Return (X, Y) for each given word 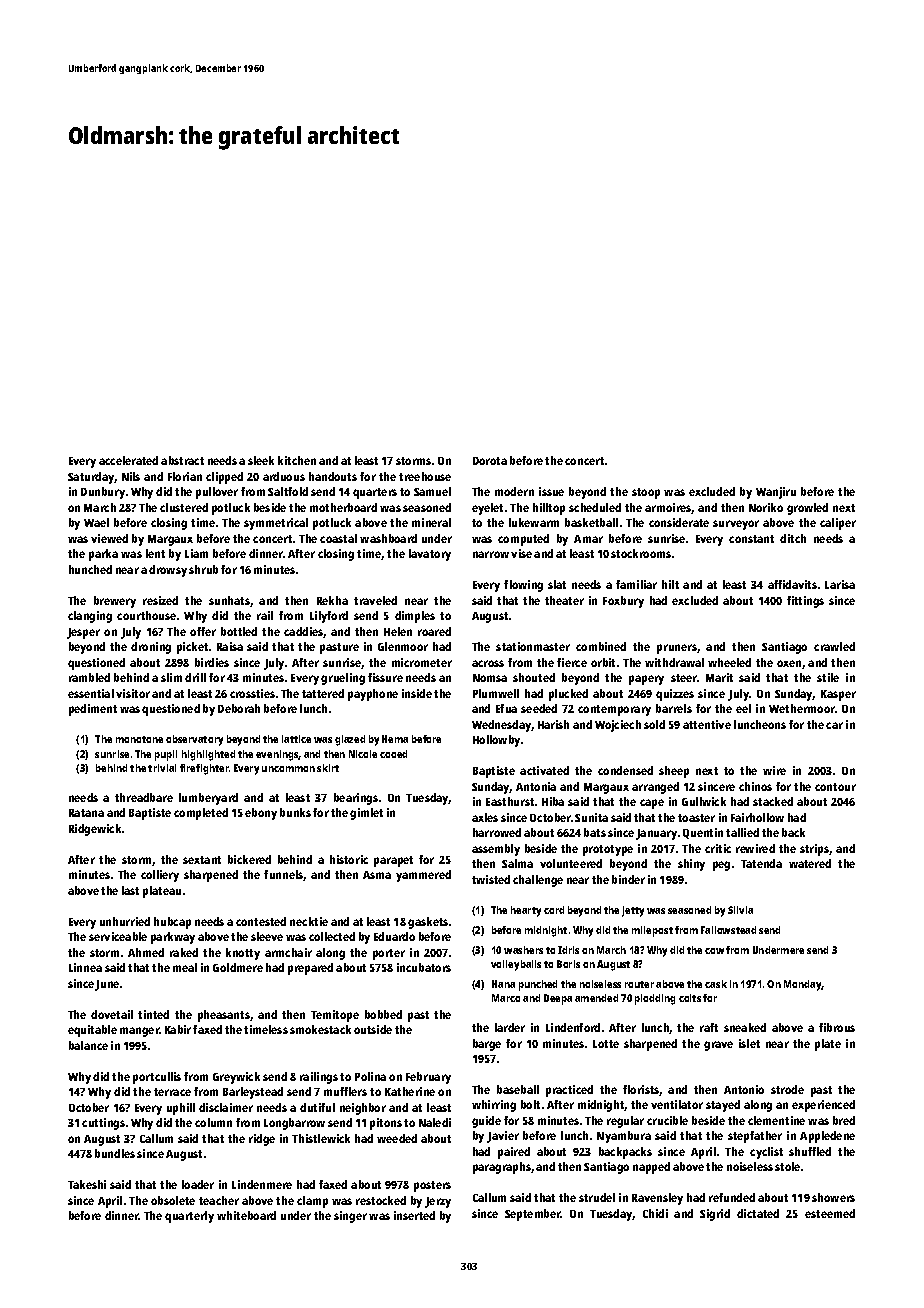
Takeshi (87, 1184)
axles (485, 817)
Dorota (490, 461)
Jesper (83, 633)
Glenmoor (403, 646)
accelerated (128, 460)
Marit (719, 677)
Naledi (435, 1122)
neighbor (363, 1109)
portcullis (157, 1078)
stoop (646, 493)
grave (718, 1046)
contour (835, 787)
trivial (162, 768)
